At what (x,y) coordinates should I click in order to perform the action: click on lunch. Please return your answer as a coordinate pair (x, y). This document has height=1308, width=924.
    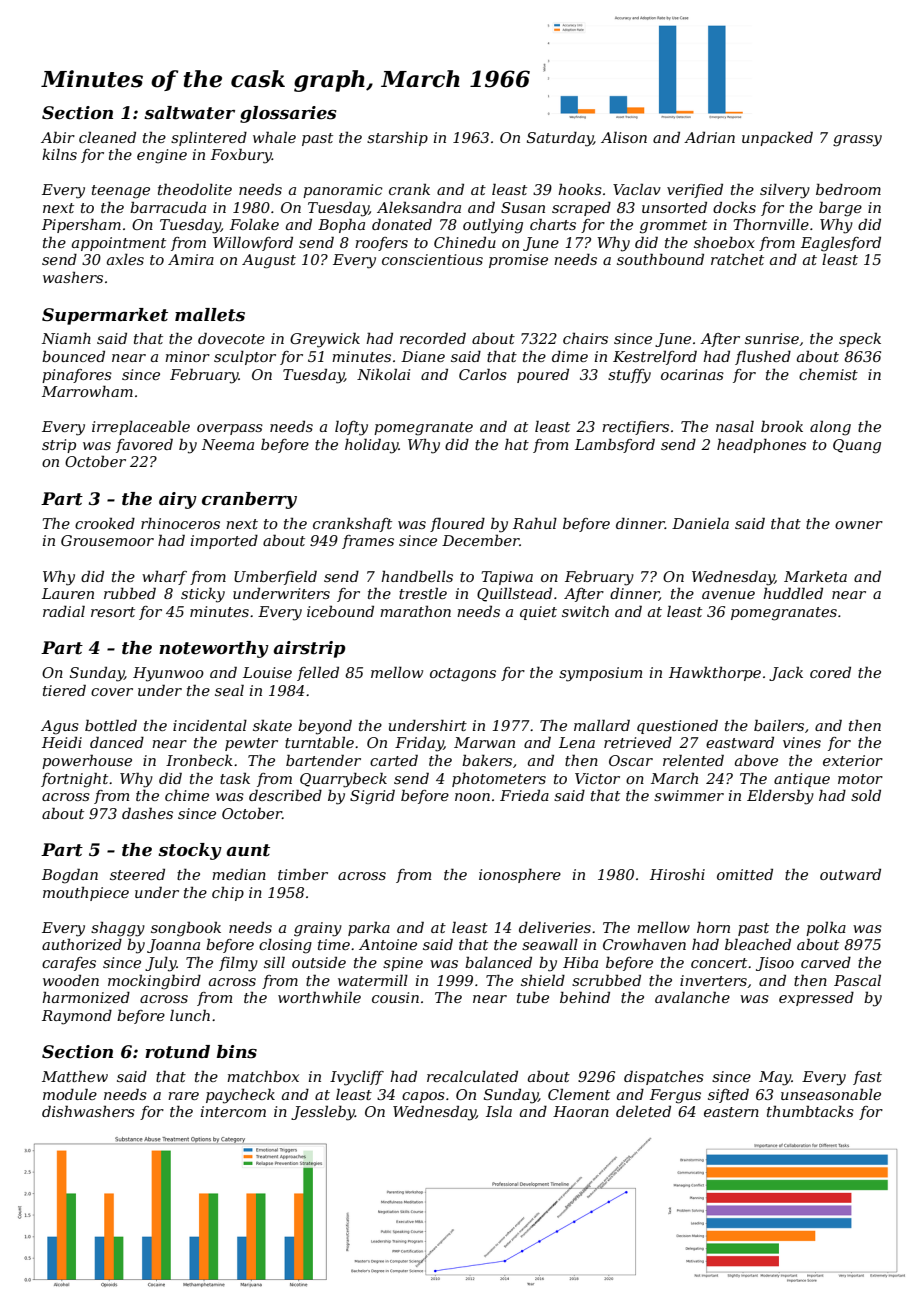
    Looking at the image, I should click on (190, 1015).
